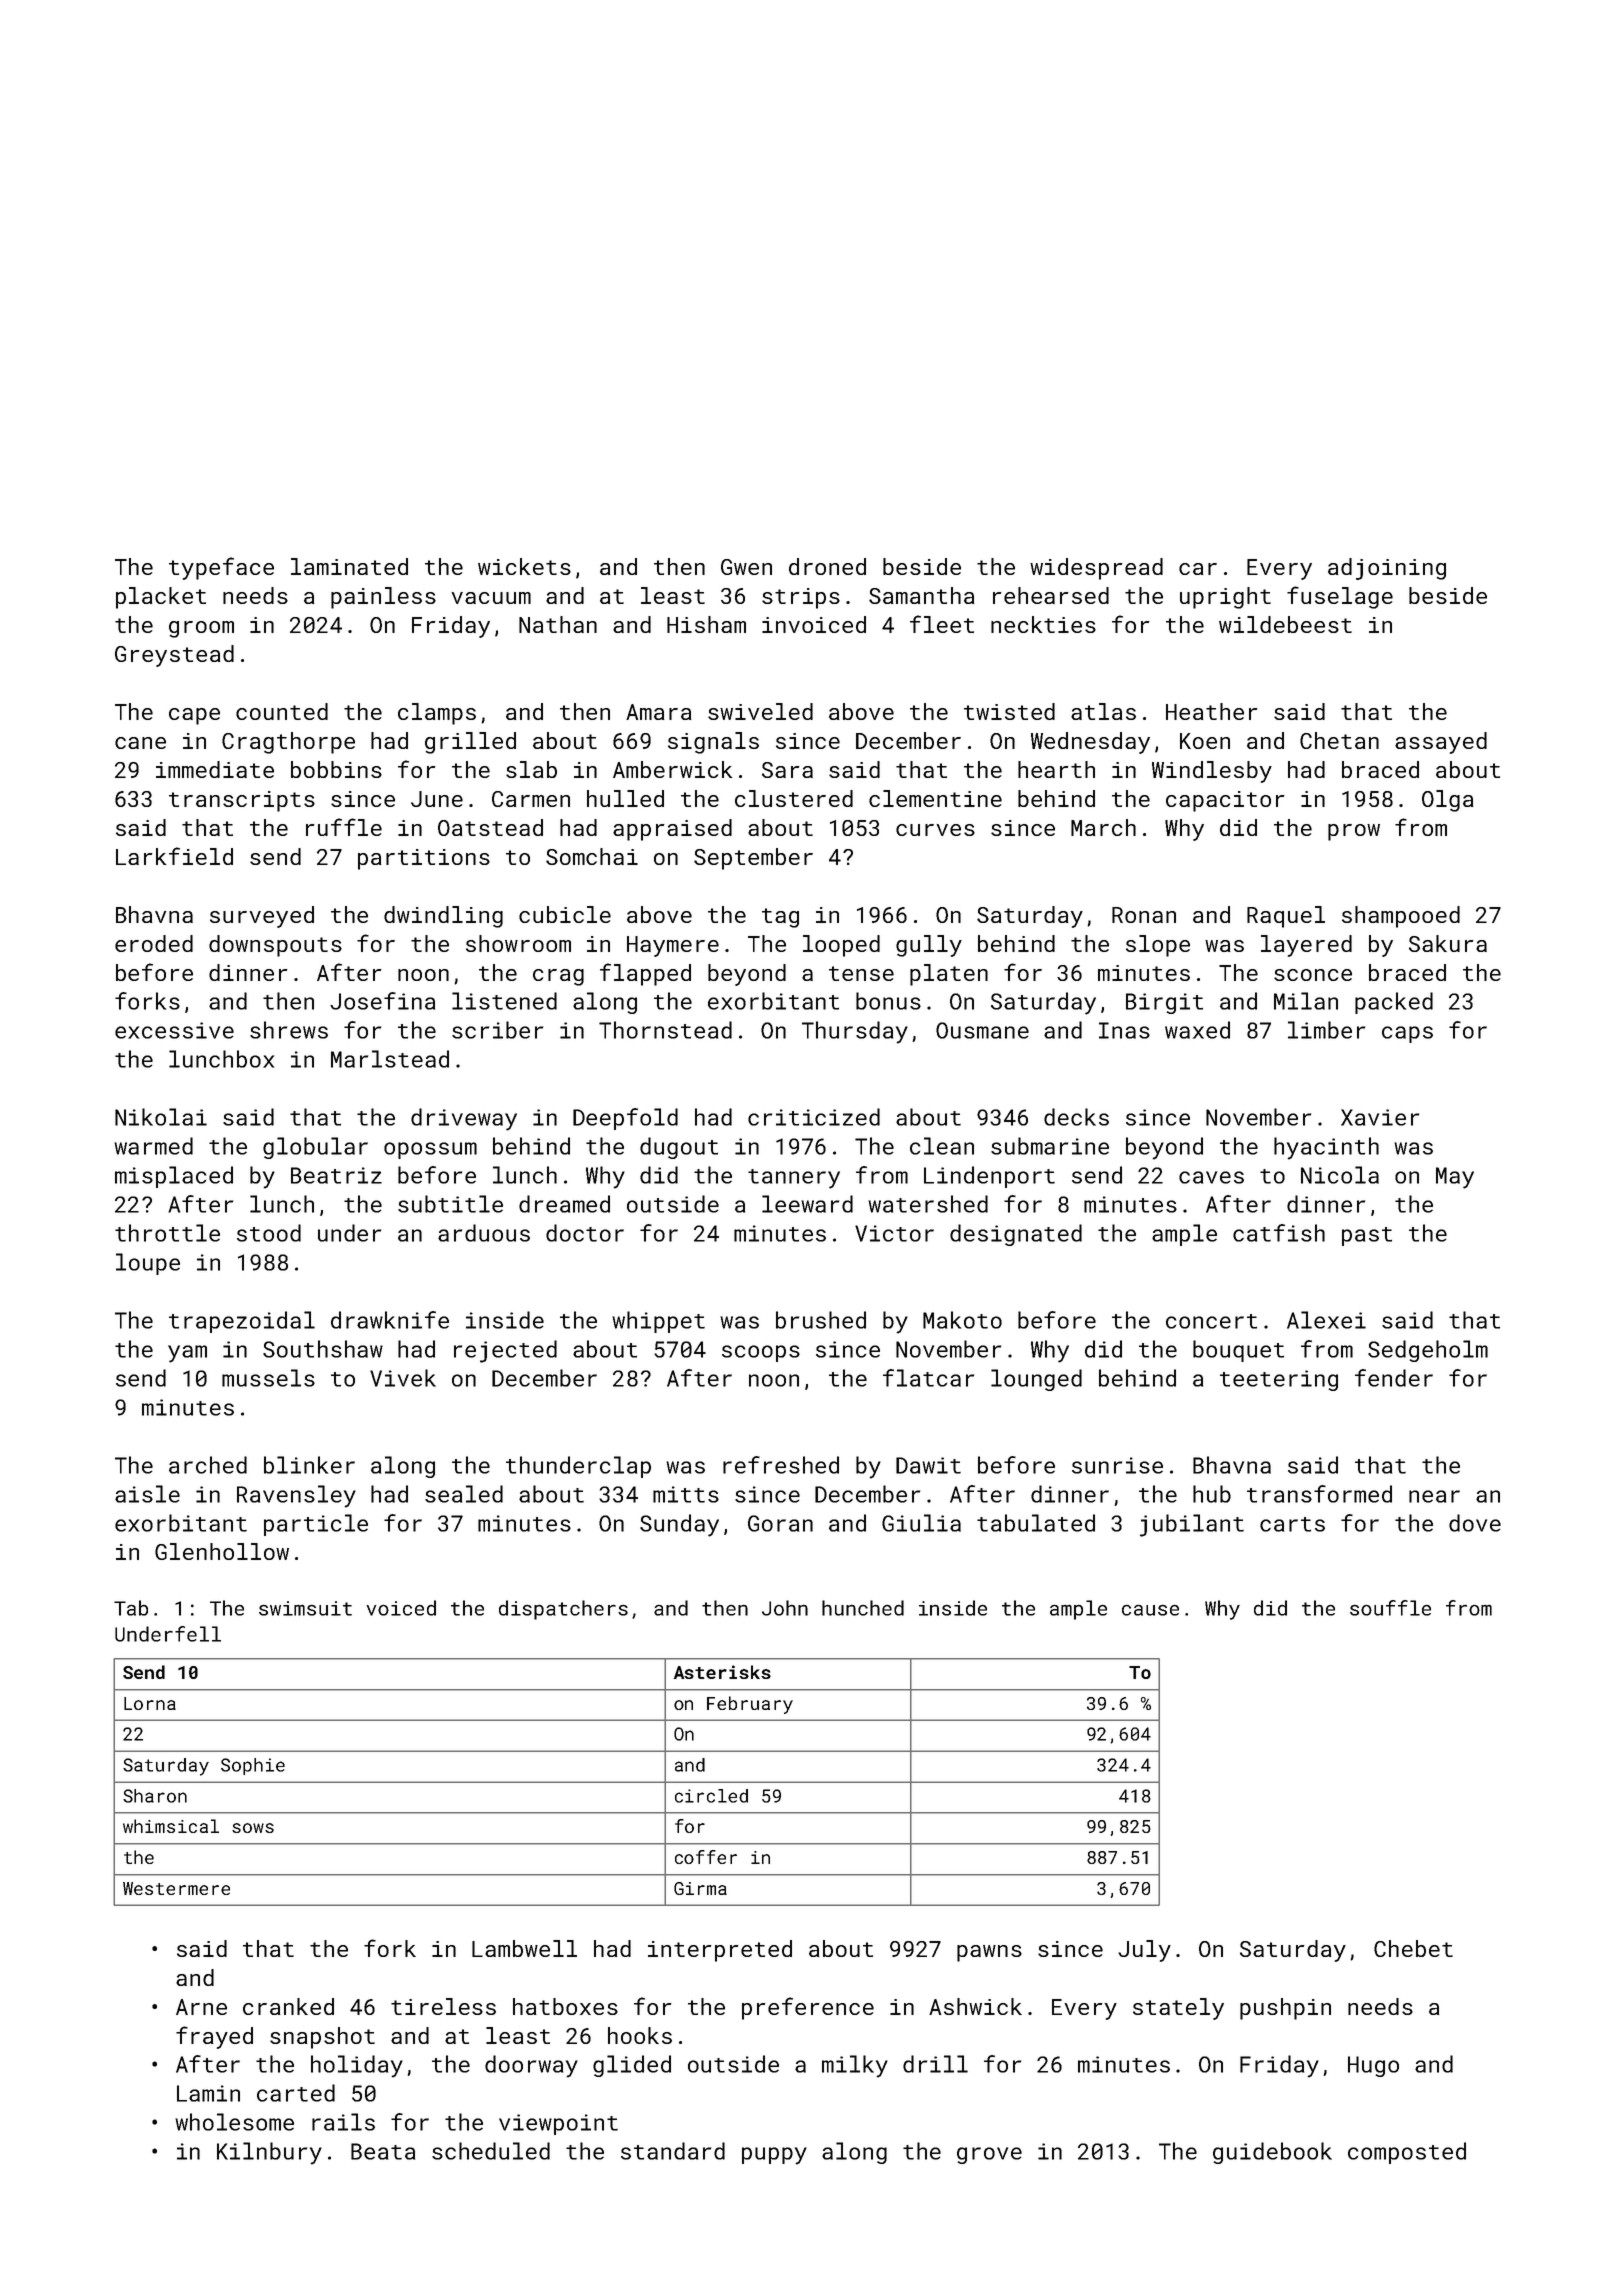 This screenshot has height=2292, width=1620. What do you see at coordinates (700, 1888) in the screenshot?
I see `Girma` at bounding box center [700, 1888].
